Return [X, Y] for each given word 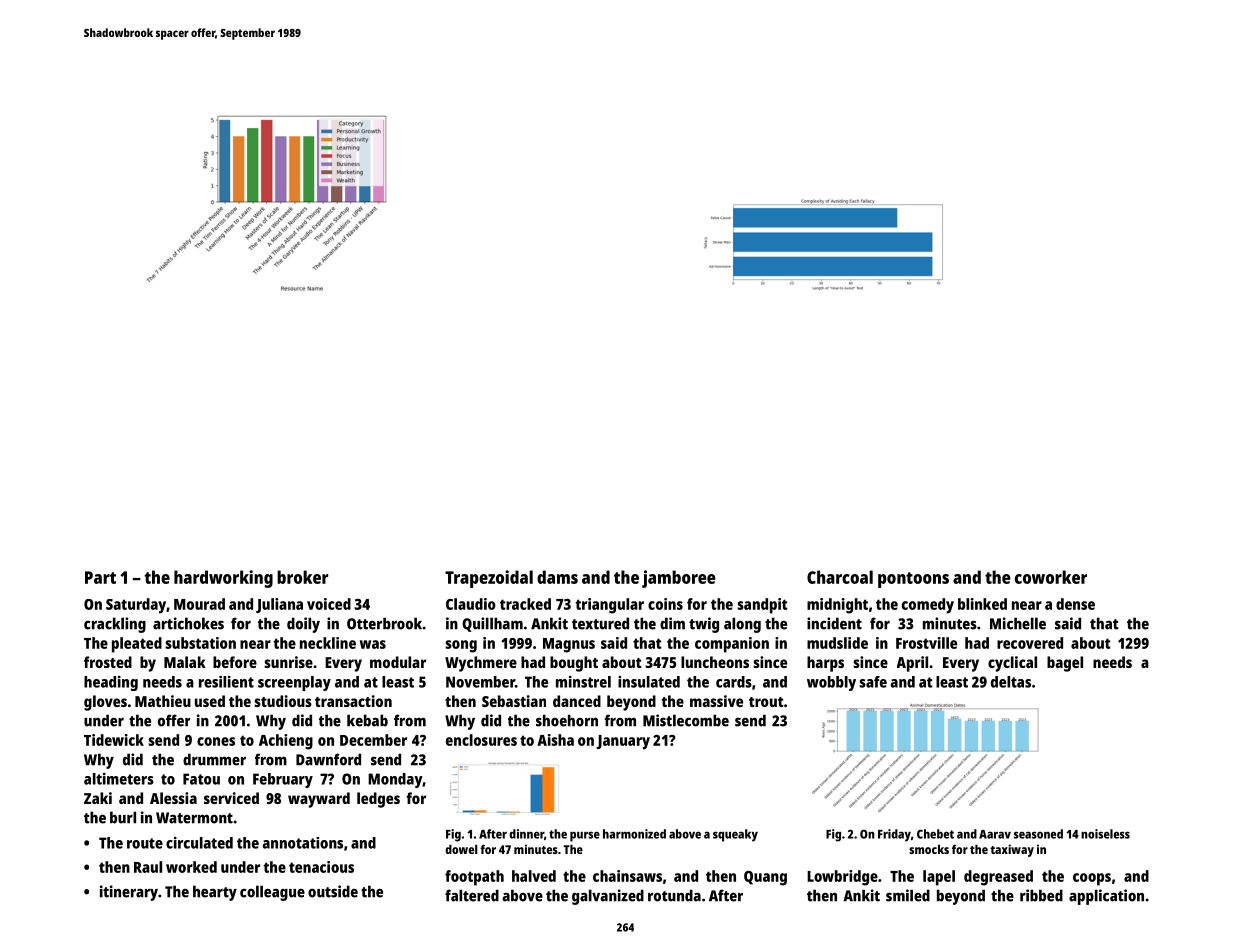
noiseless [1105, 834]
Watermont [194, 818]
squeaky [735, 835]
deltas [1011, 682]
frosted [108, 662]
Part [100, 577]
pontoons [913, 580]
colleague [272, 893]
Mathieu [163, 701]
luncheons [715, 662]
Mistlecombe [686, 720]
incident [834, 623]
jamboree [678, 579]
